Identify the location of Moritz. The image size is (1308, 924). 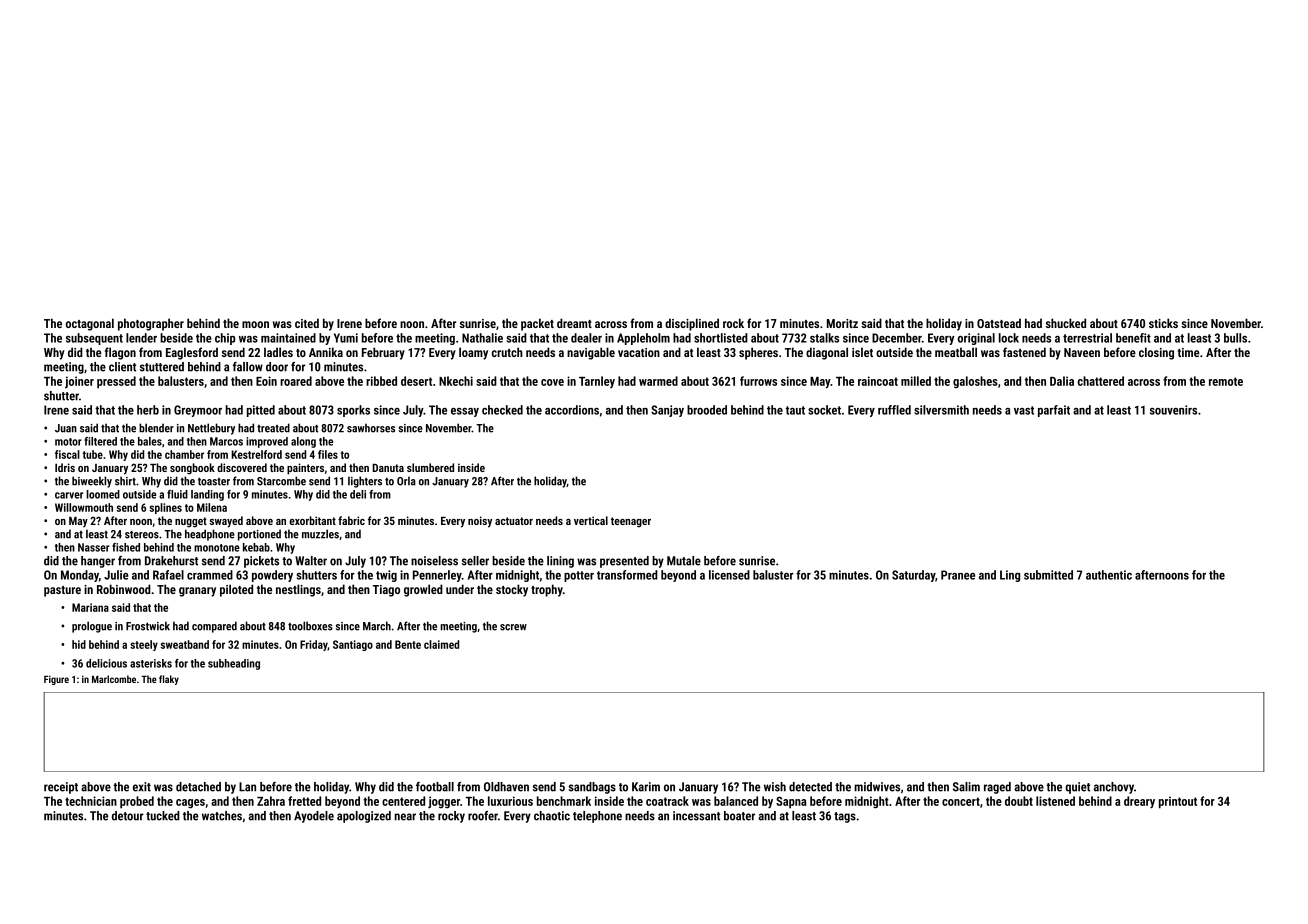
(842, 323).
